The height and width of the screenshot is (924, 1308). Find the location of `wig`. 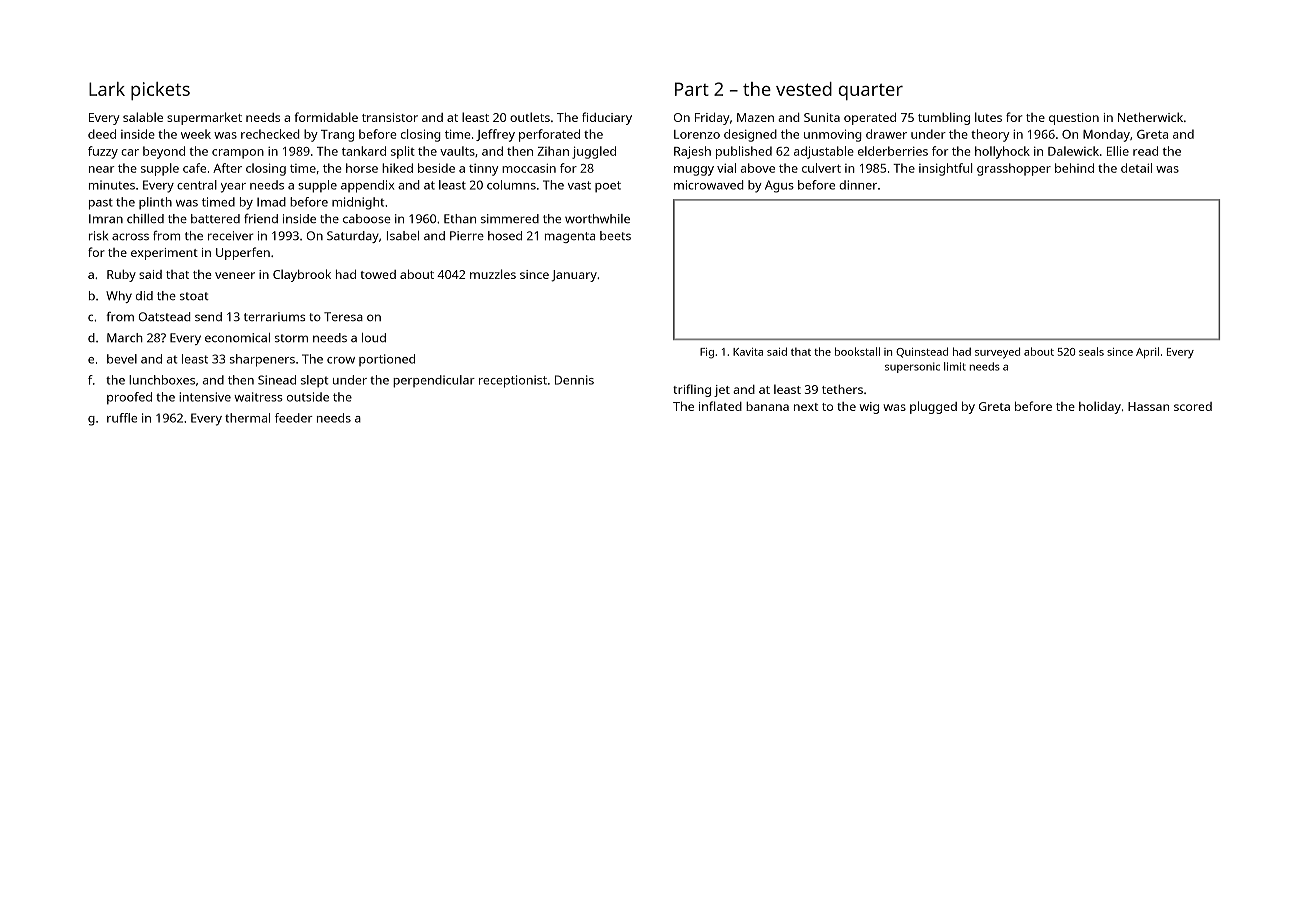

wig is located at coordinates (869, 408).
